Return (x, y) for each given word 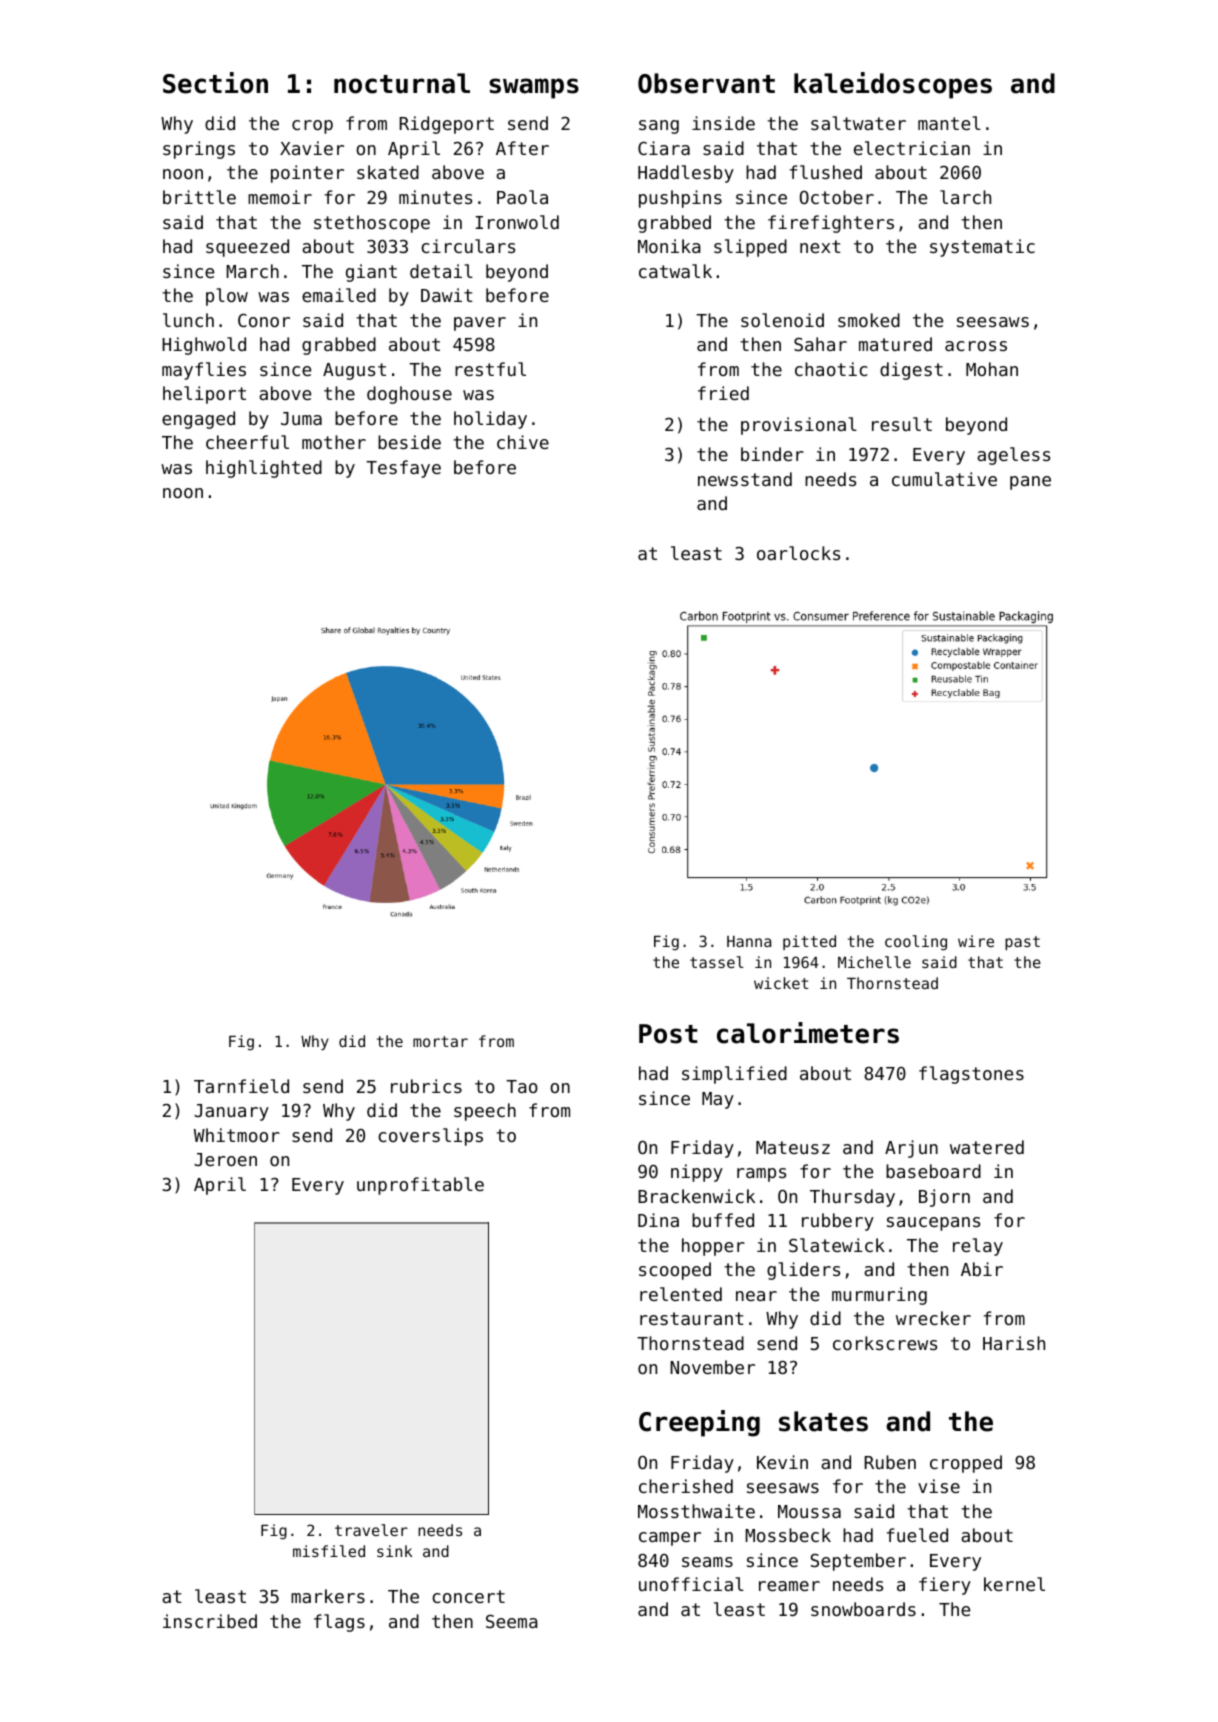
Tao (522, 1086)
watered (987, 1147)
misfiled (329, 1551)
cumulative (944, 479)
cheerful (247, 442)
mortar (440, 1041)
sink (394, 1551)
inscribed (210, 1621)
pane (1030, 483)
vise (939, 1486)
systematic (982, 248)
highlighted (264, 469)
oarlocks (798, 553)
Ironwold (517, 222)
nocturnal (402, 83)
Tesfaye (403, 469)
